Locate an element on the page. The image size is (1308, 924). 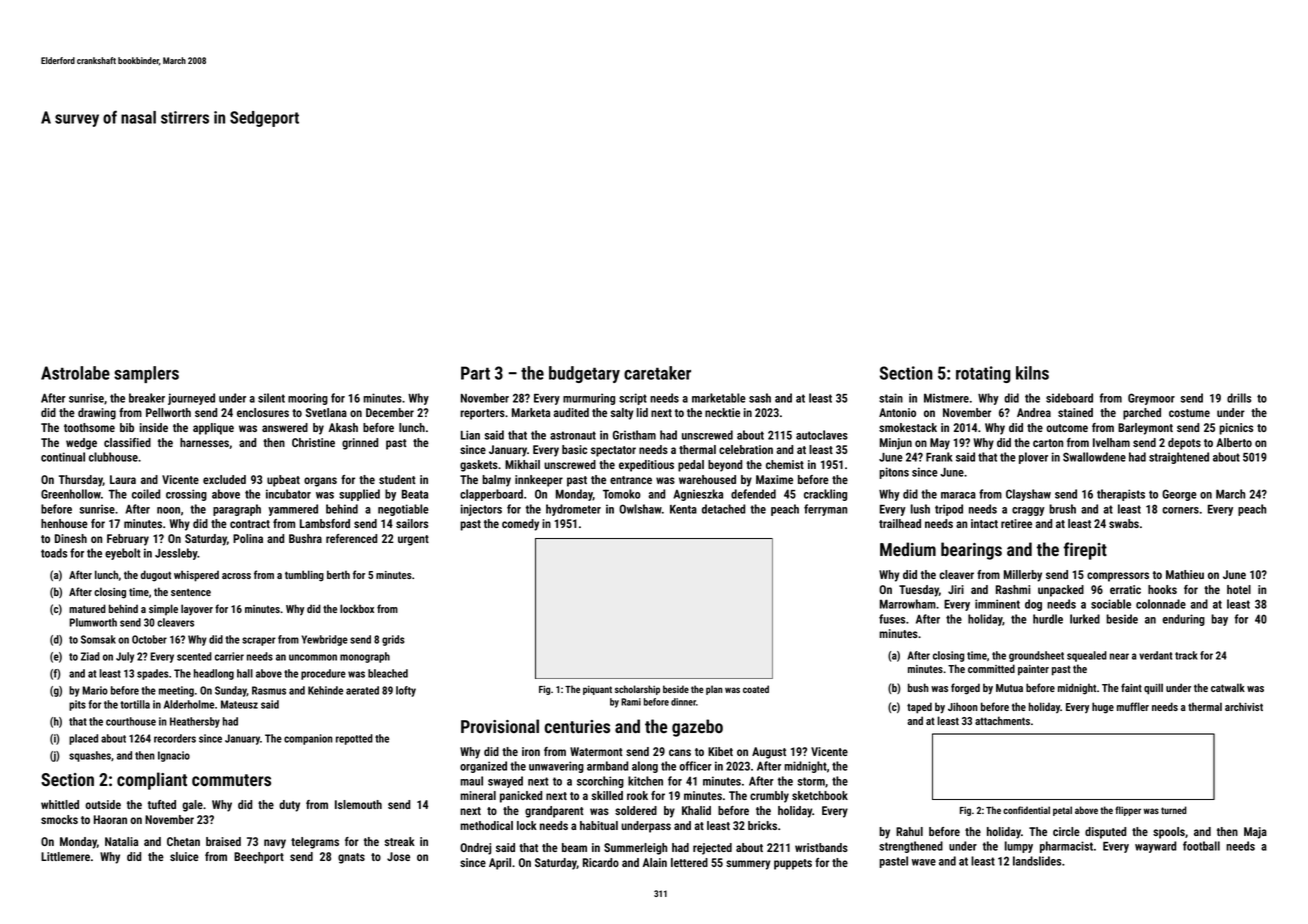
inside is located at coordinates (154, 427).
